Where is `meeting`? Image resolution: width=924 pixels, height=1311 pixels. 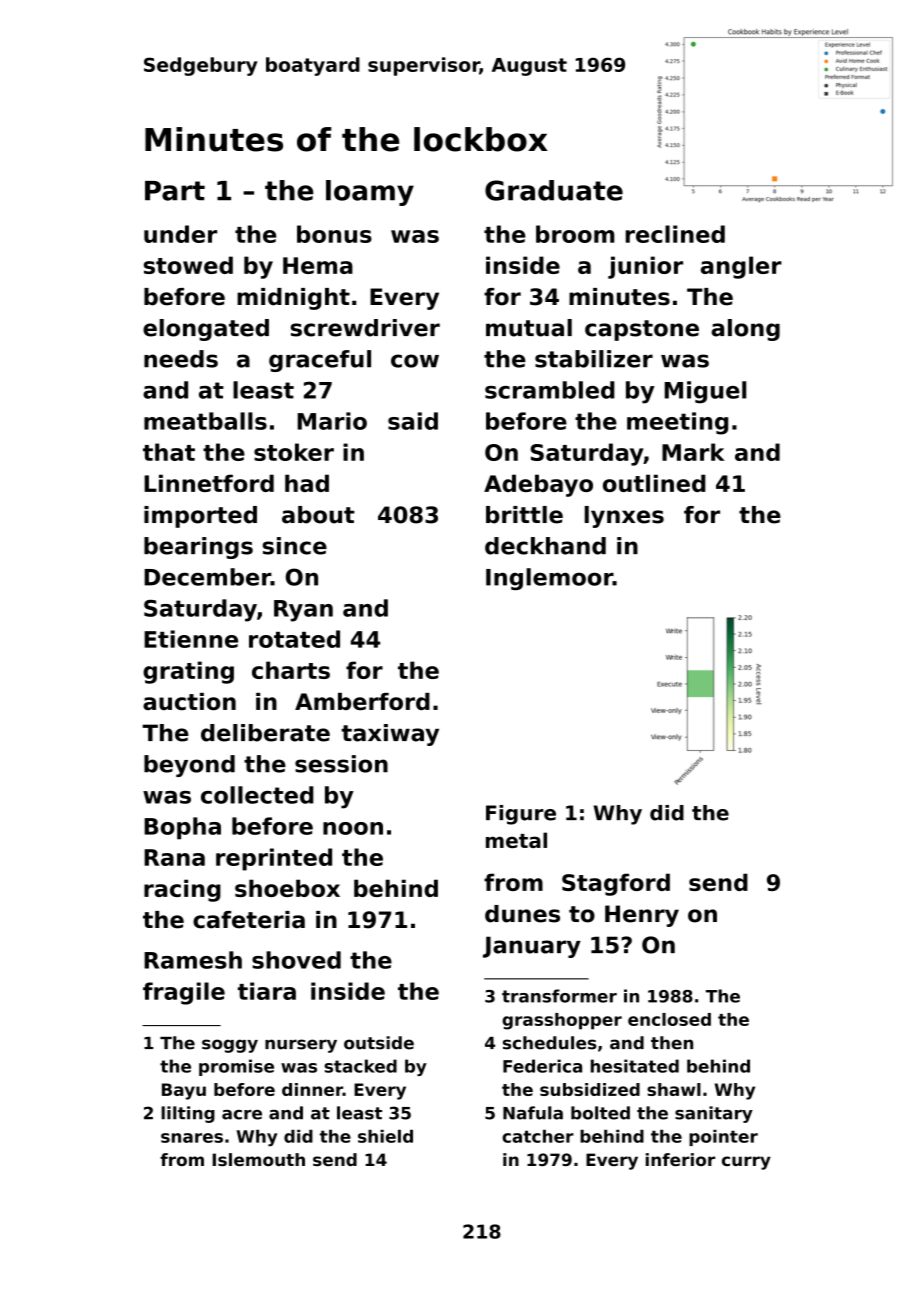
meeting is located at coordinates (677, 423).
